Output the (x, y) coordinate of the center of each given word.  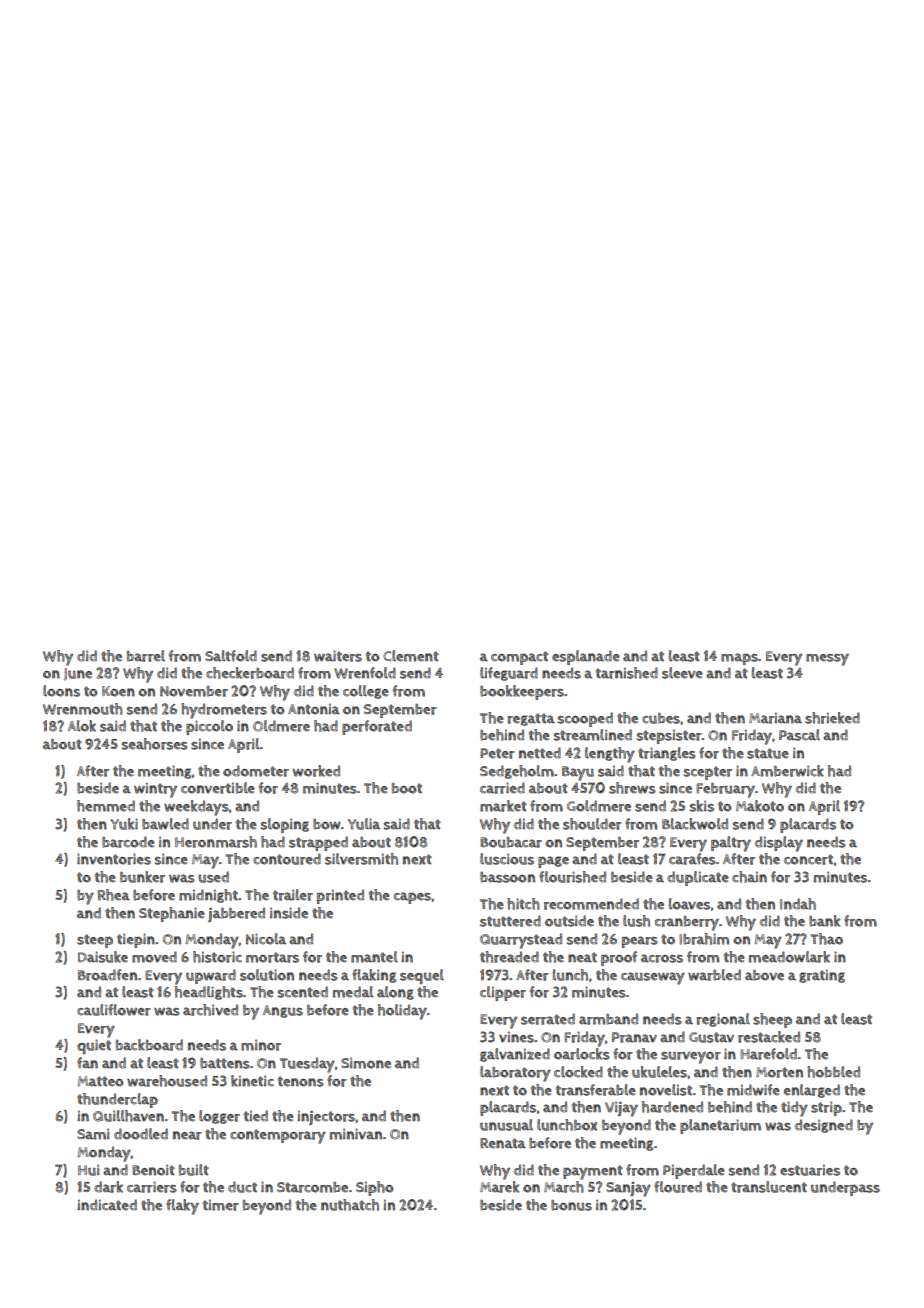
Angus (283, 1011)
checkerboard (250, 673)
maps (739, 659)
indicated (107, 1205)
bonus (571, 1205)
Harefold (768, 1054)
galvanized (515, 1055)
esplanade (586, 657)
